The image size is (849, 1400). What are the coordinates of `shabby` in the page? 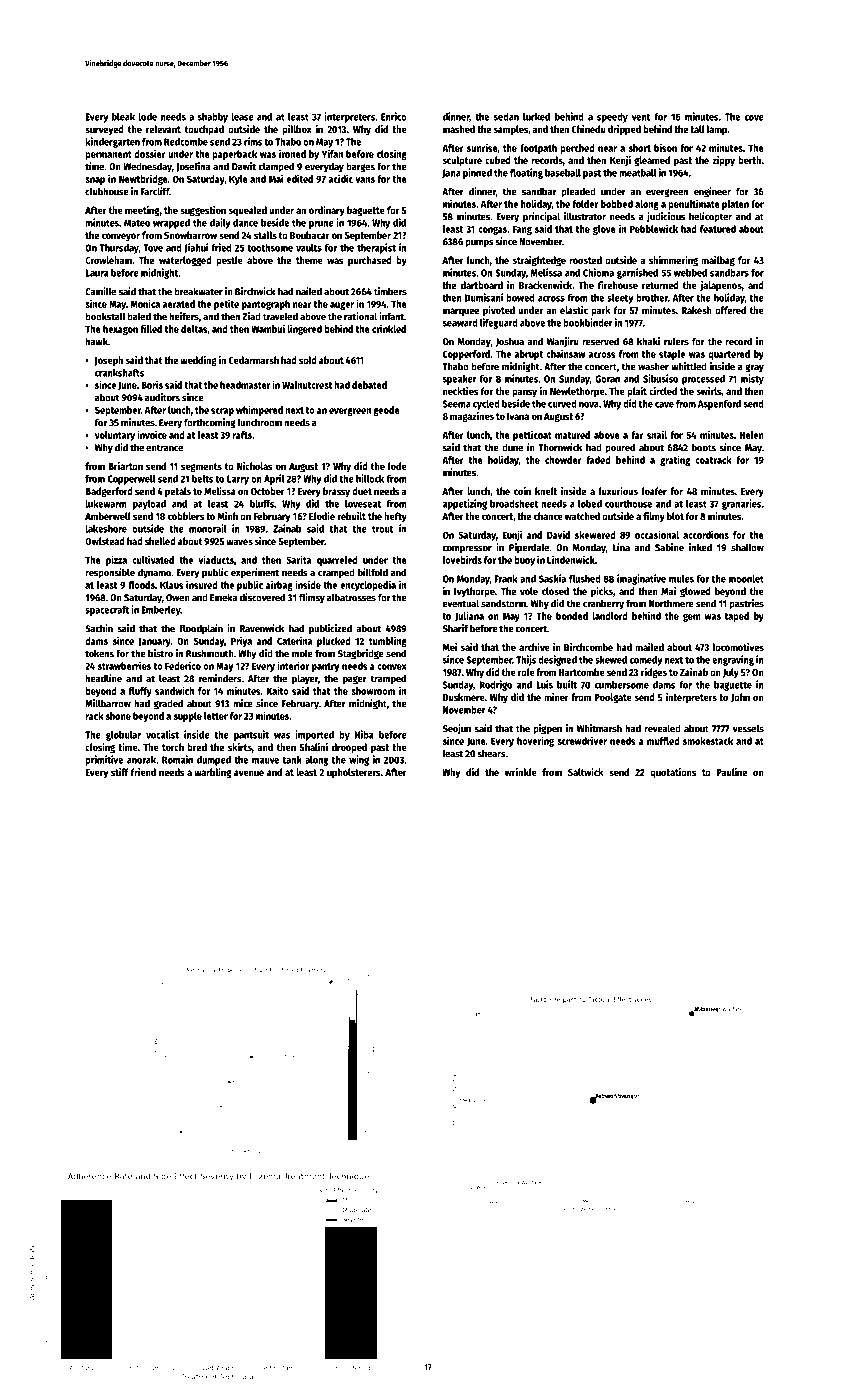 It's located at (213, 118).
